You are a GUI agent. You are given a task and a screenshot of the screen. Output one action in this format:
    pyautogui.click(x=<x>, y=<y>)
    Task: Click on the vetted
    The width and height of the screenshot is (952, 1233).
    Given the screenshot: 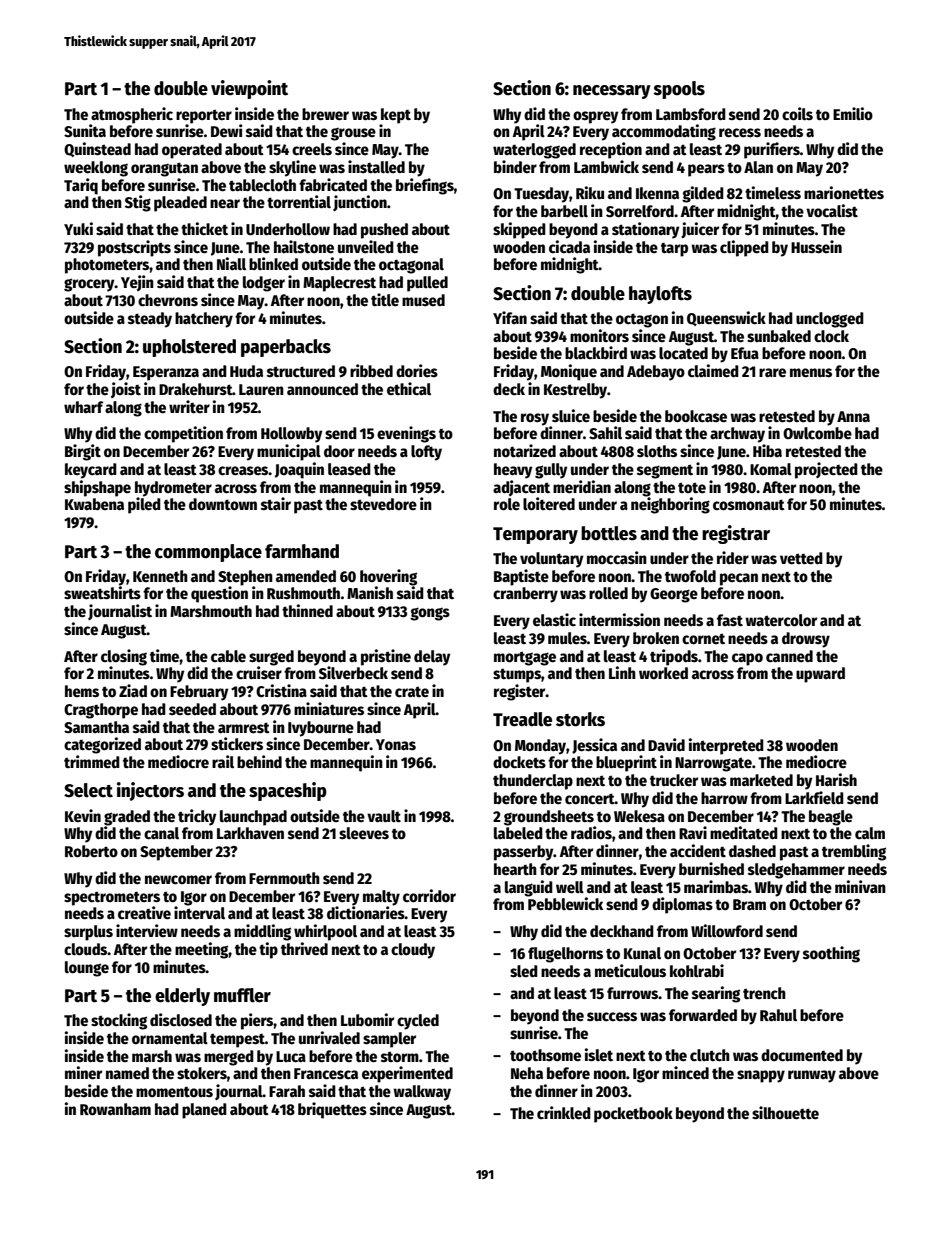 What is the action you would take?
    pyautogui.click(x=801, y=558)
